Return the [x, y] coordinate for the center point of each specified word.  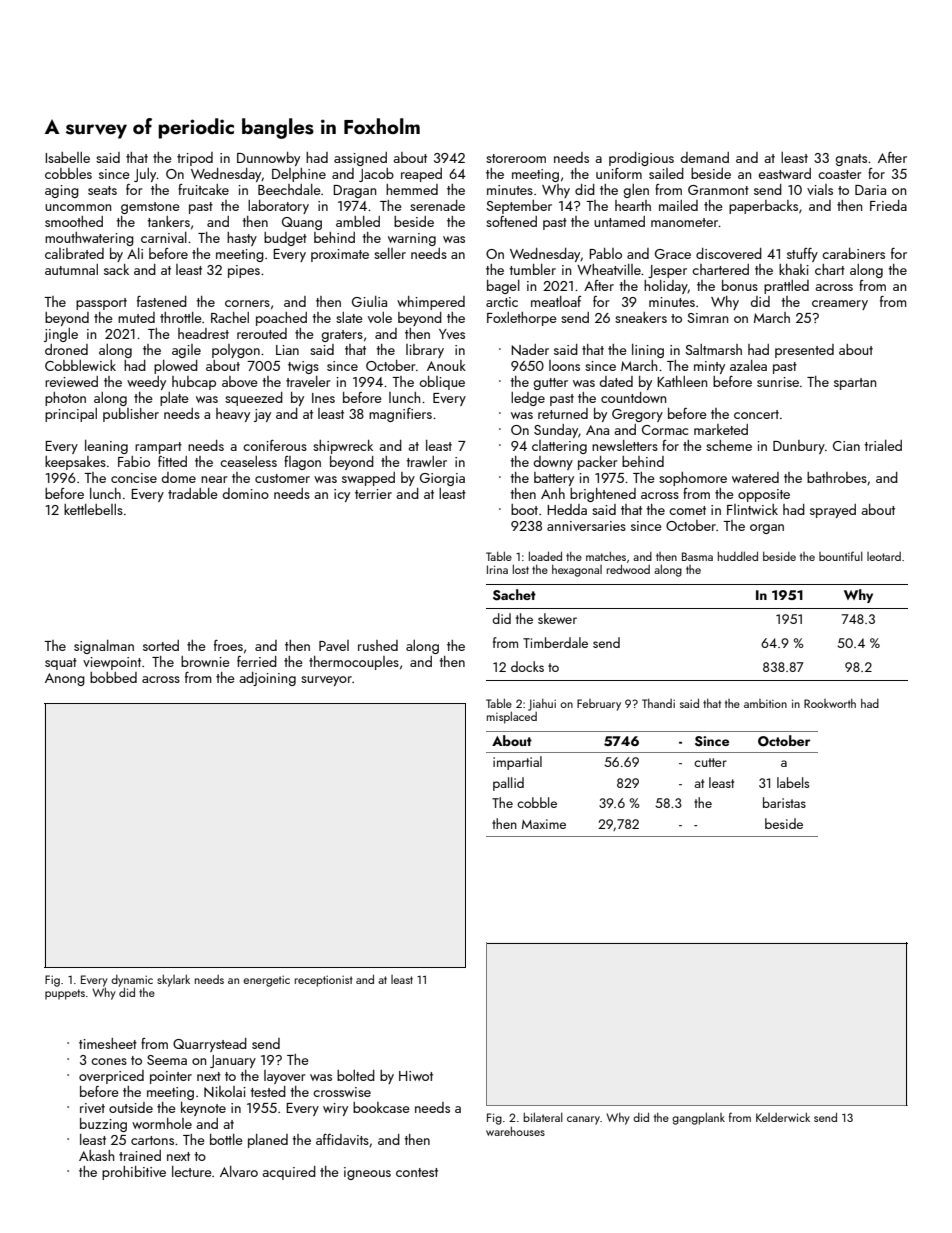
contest [417, 1172]
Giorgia [442, 479]
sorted [161, 645]
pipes [244, 271]
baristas [784, 802]
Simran [707, 318]
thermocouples [354, 663]
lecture [192, 1171]
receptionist [324, 981]
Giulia [369, 301]
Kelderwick [783, 1117]
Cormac [665, 430]
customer [282, 478]
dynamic [132, 981]
